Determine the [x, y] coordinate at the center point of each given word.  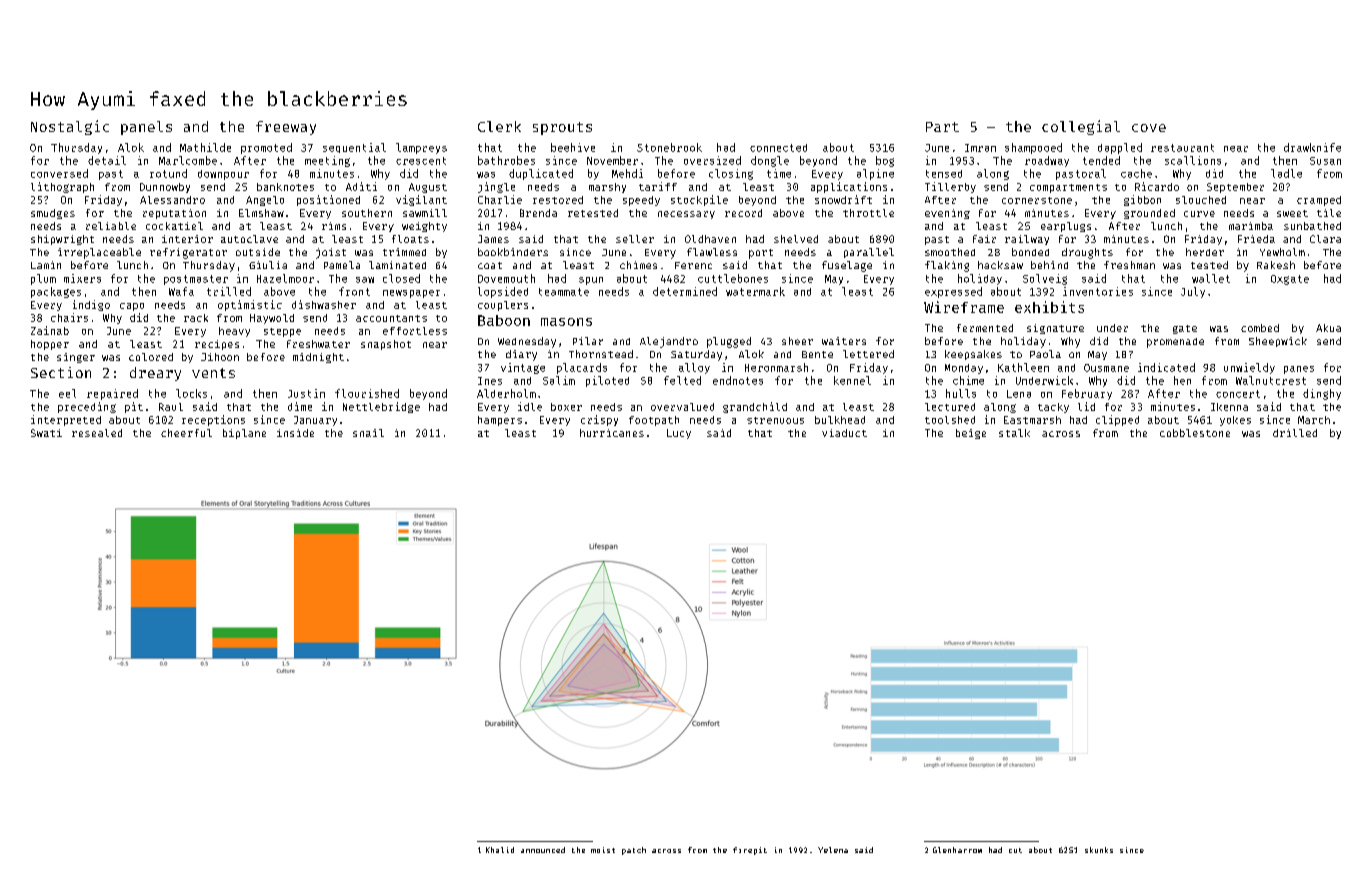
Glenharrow [957, 850]
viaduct [844, 433]
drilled [1295, 433]
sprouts [562, 128]
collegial [1081, 127]
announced [543, 850]
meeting [327, 161]
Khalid [500, 850]
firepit [750, 851]
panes [1299, 370]
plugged [729, 342]
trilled [229, 291]
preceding [87, 407]
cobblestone [1195, 433]
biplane [244, 434]
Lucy [679, 434]
